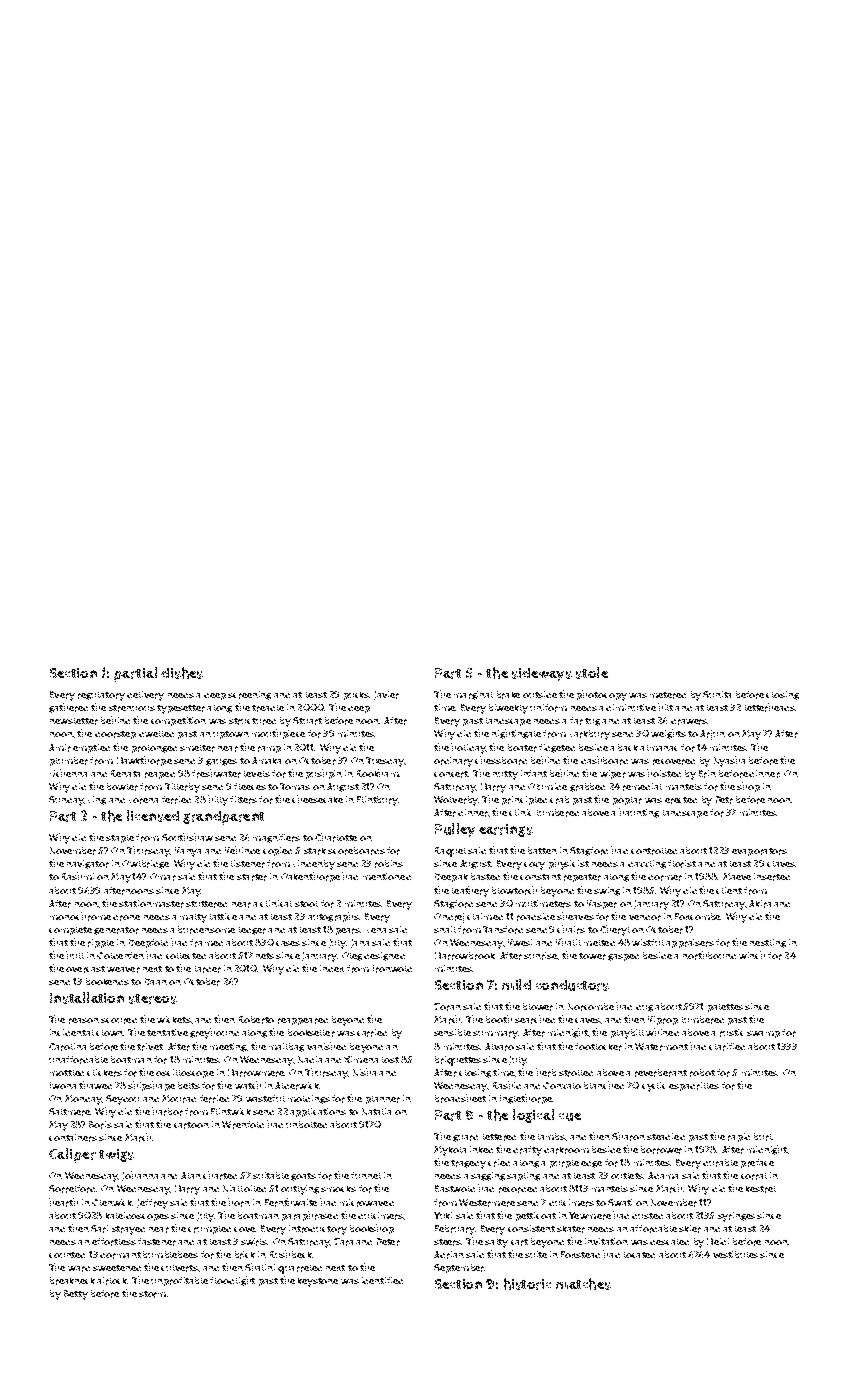 The width and height of the screenshot is (849, 1400). What do you see at coordinates (232, 1281) in the screenshot?
I see `floodlight` at bounding box center [232, 1281].
